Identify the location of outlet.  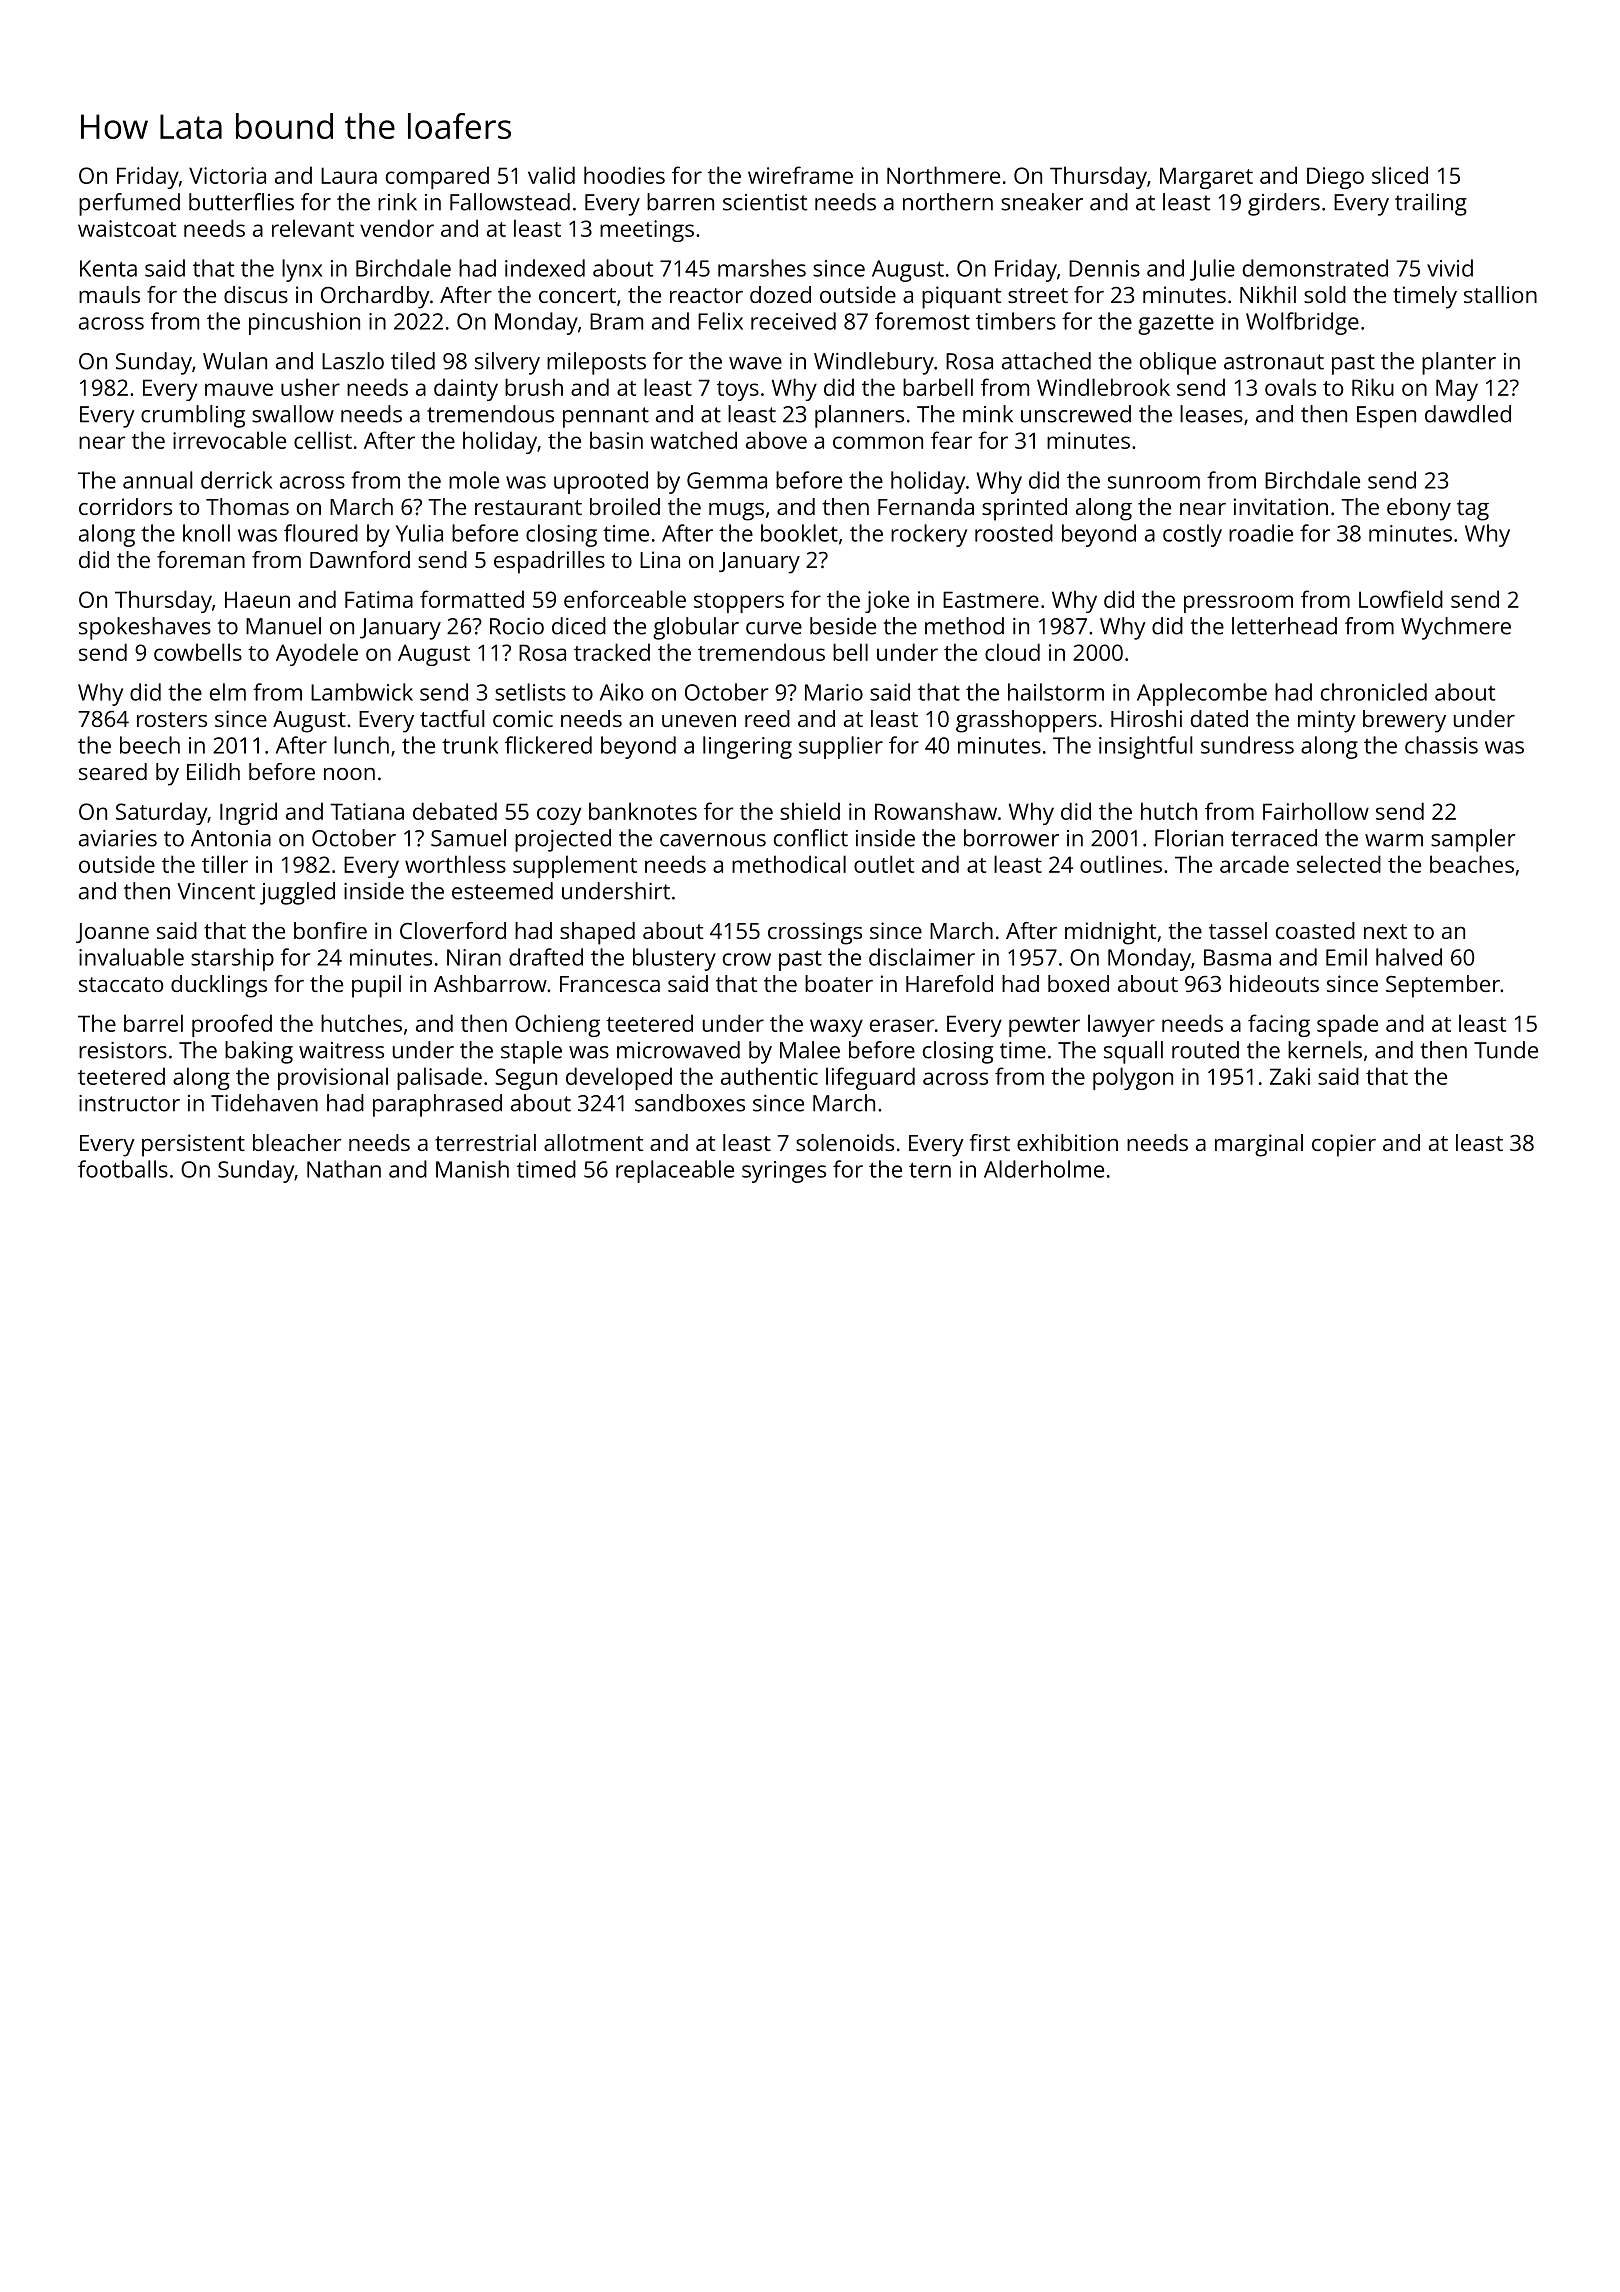
(884, 864).
